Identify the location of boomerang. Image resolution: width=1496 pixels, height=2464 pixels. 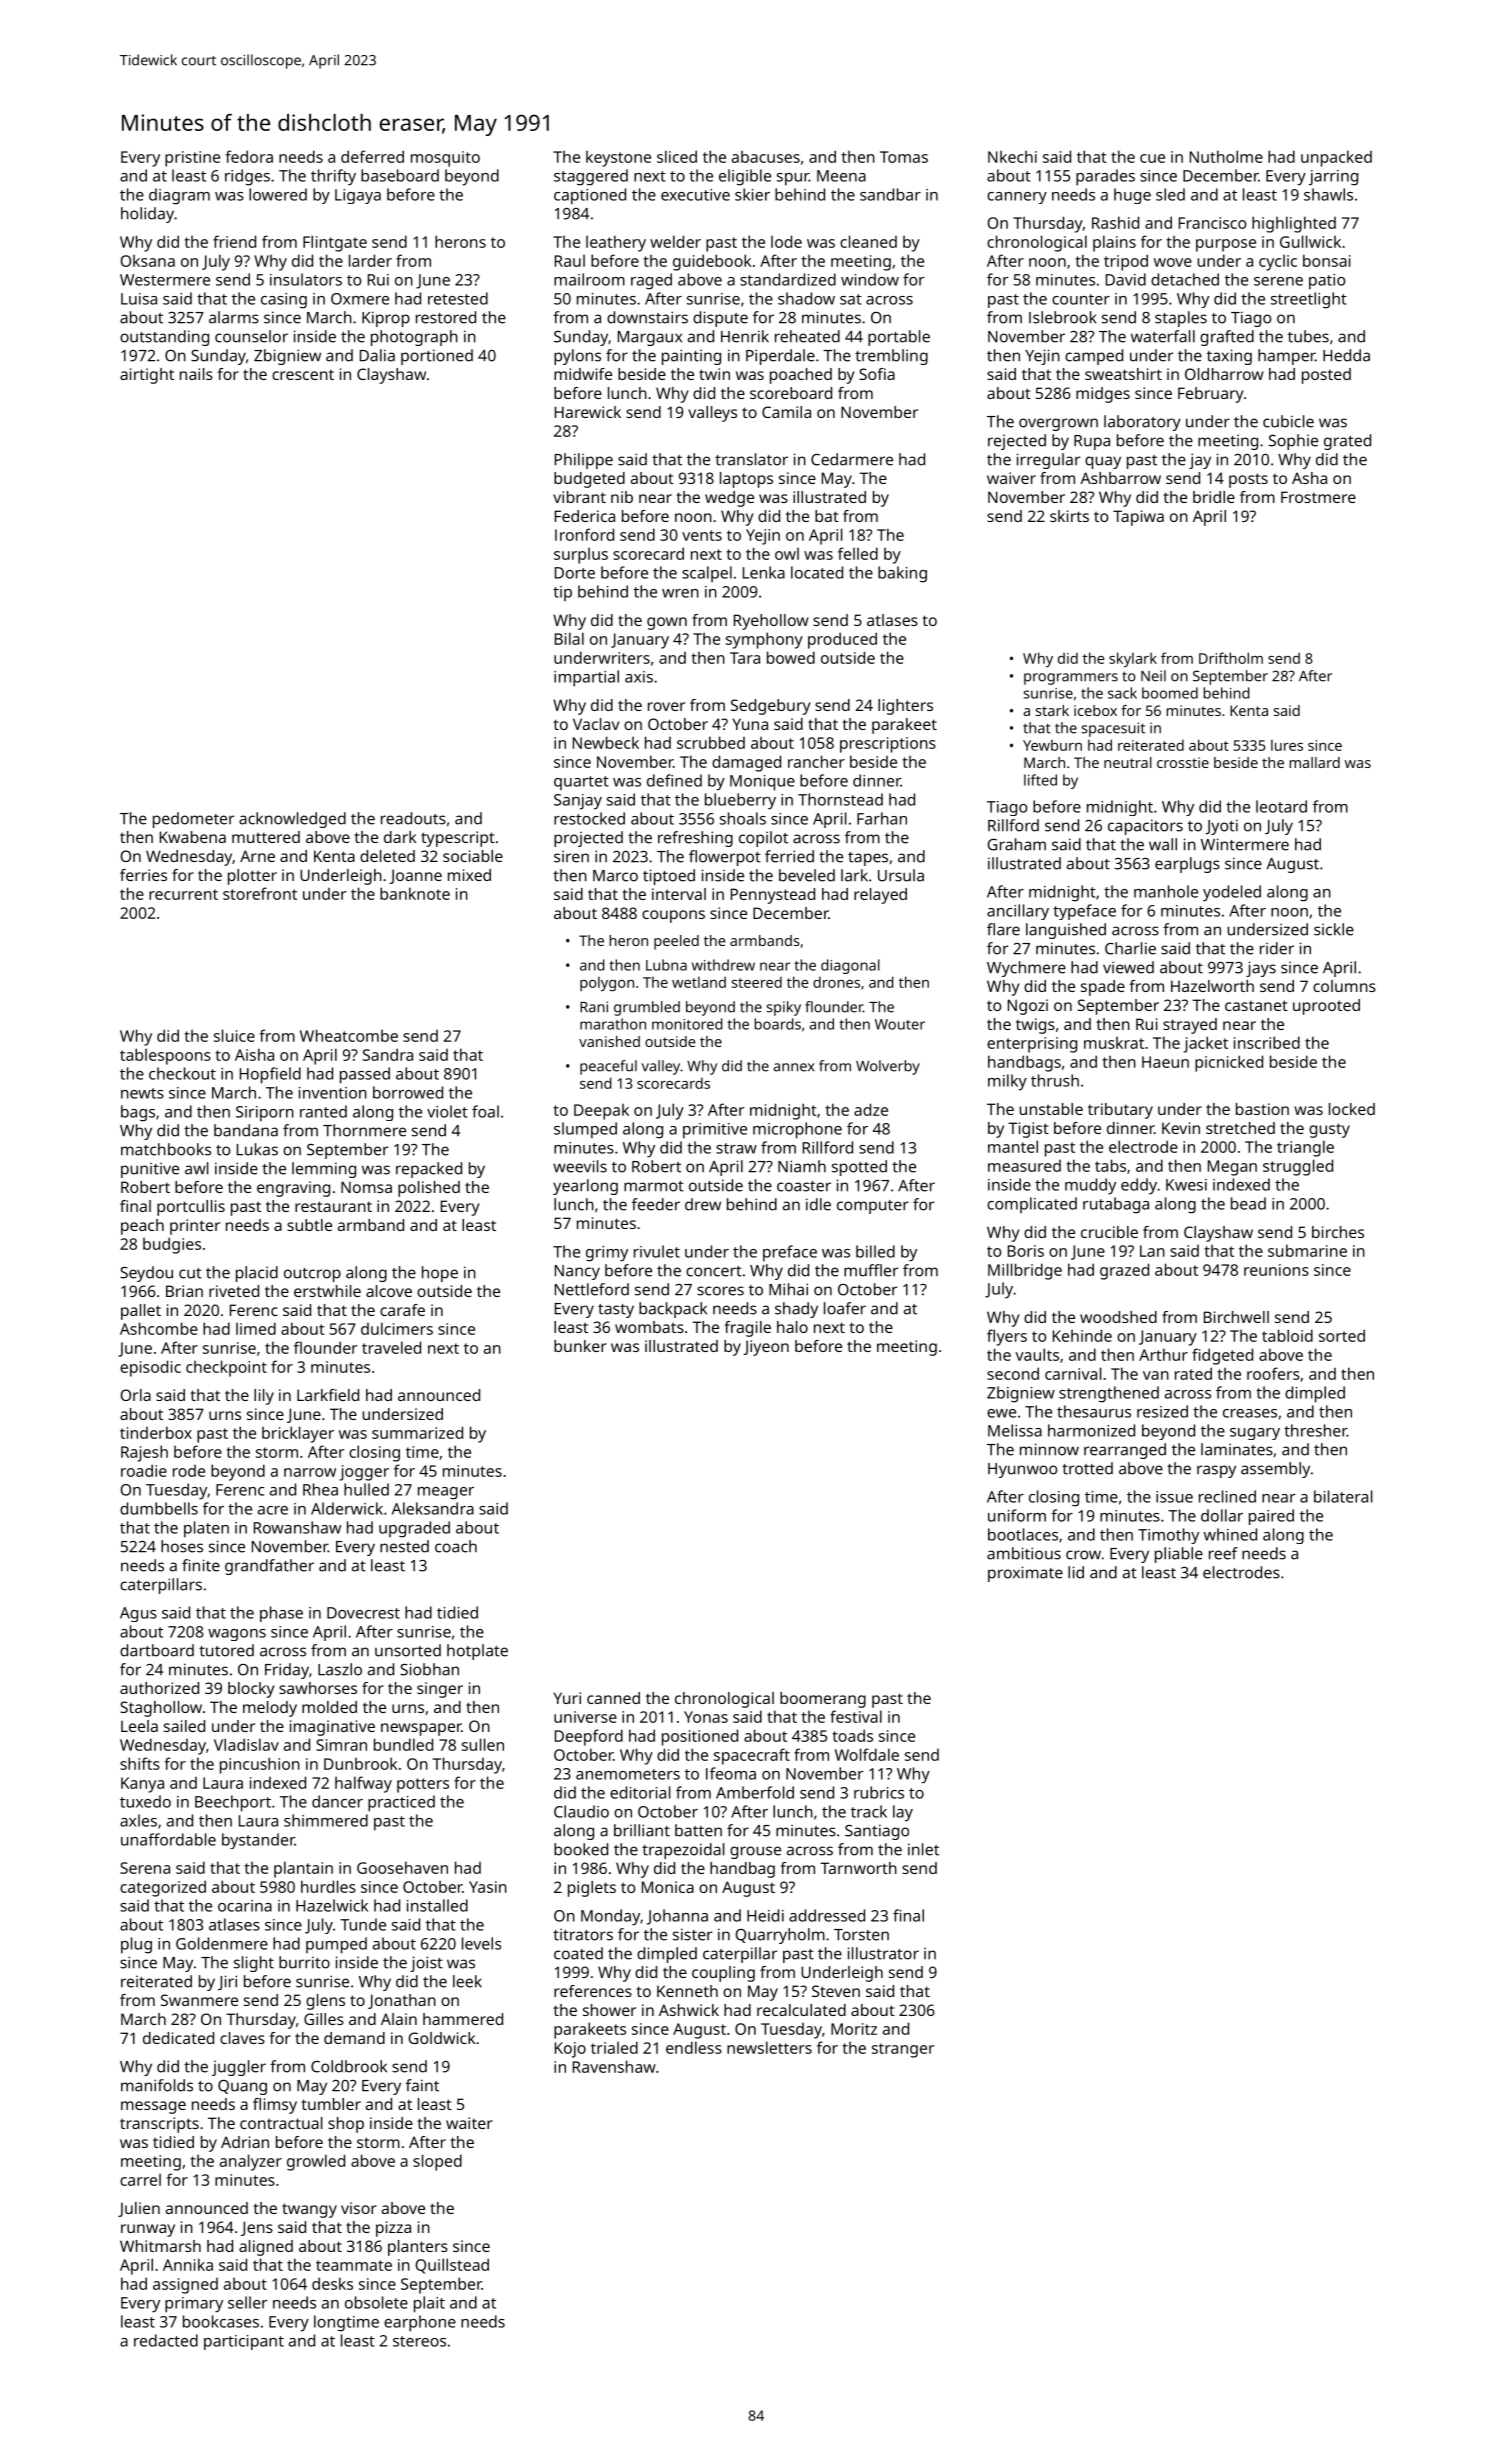
(823, 1700).
